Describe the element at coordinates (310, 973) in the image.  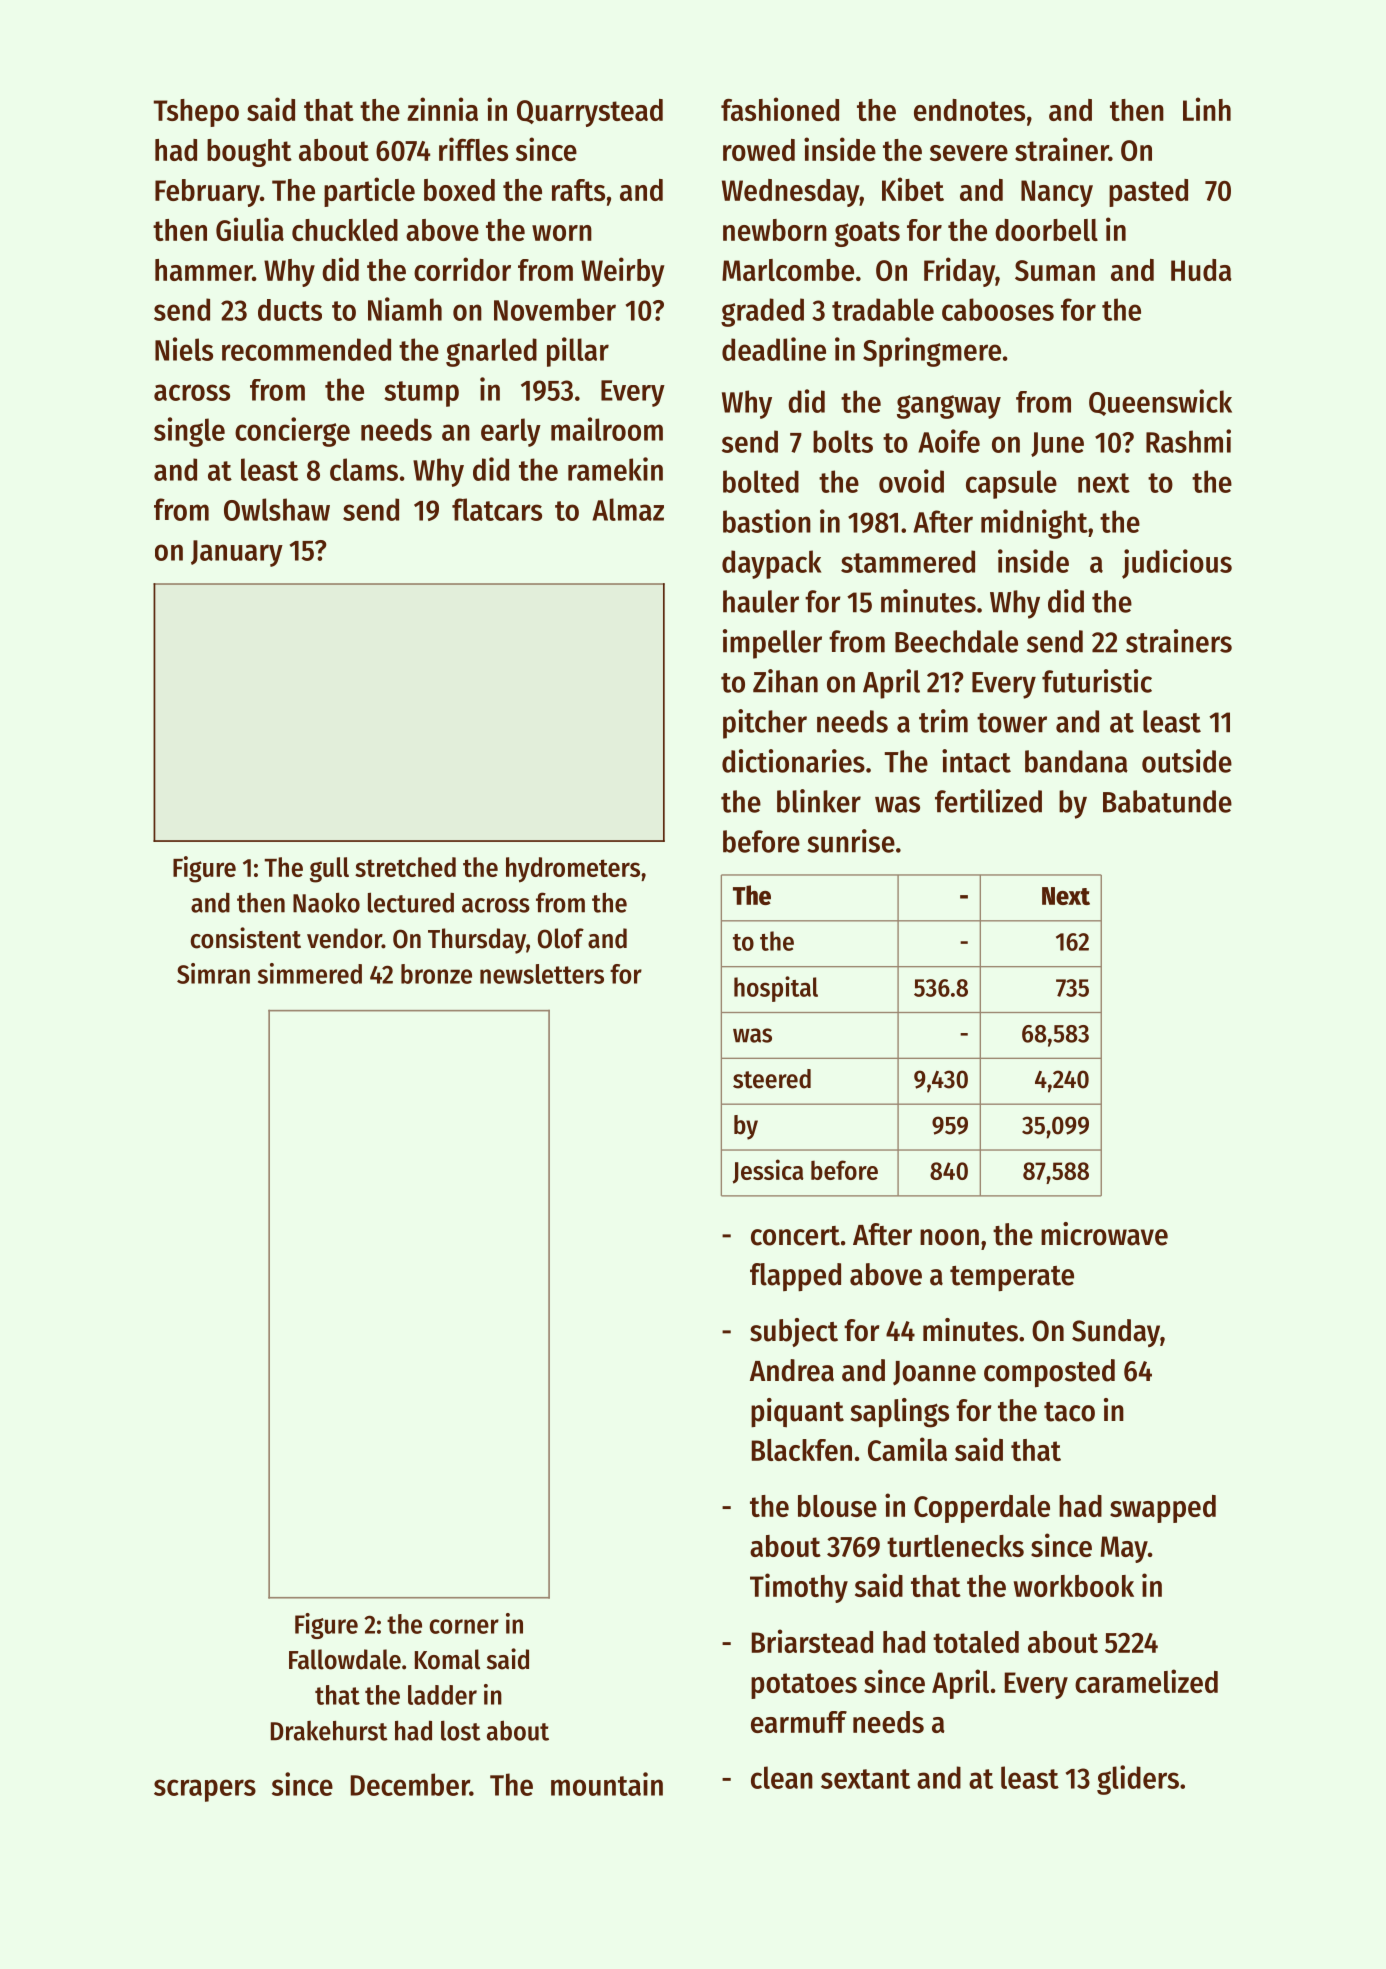
I see `simmered` at that location.
